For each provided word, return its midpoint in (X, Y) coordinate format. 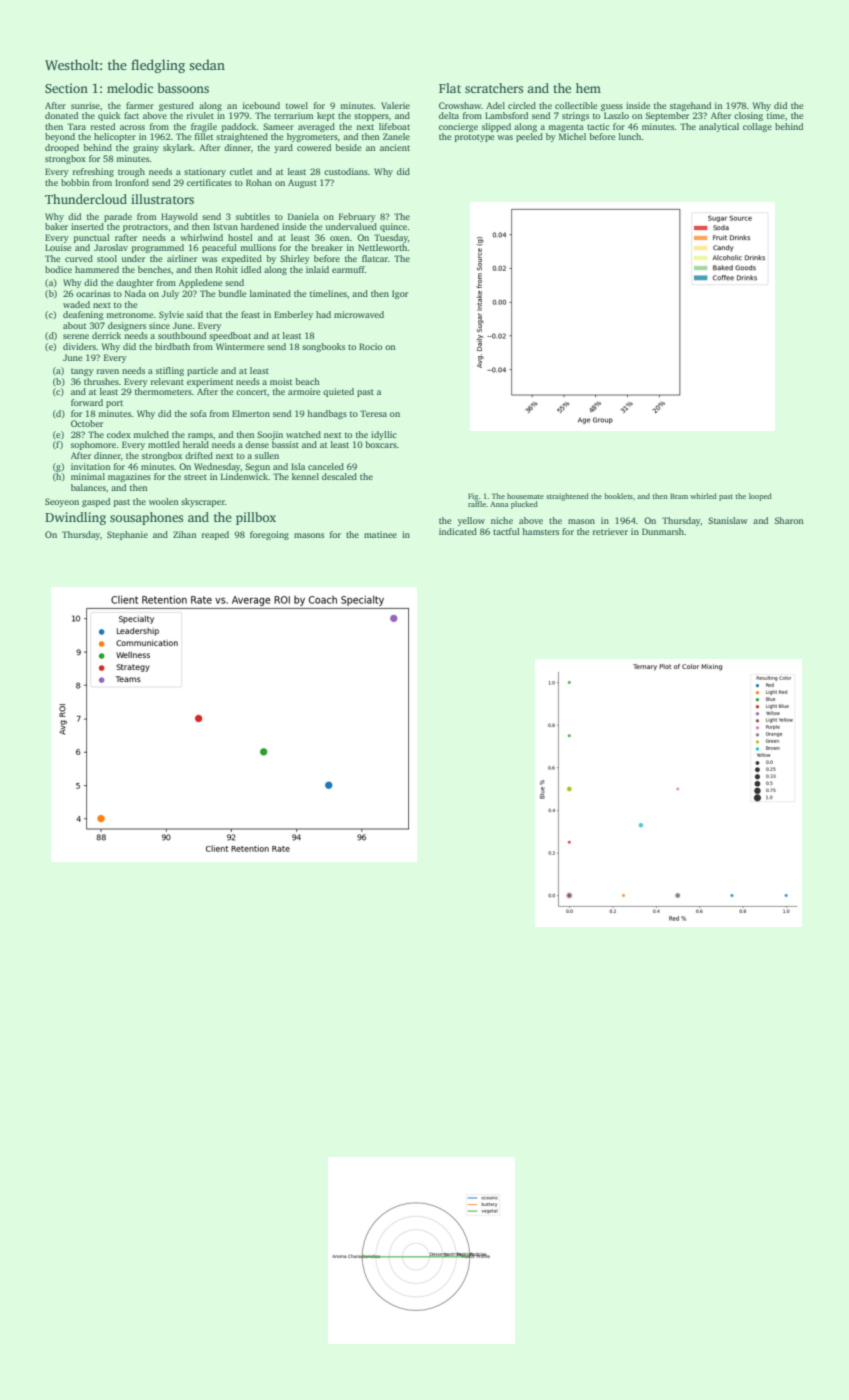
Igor (400, 294)
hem (588, 88)
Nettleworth (383, 247)
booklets (618, 496)
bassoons (183, 88)
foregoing (269, 535)
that (214, 314)
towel (297, 105)
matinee (380, 534)
